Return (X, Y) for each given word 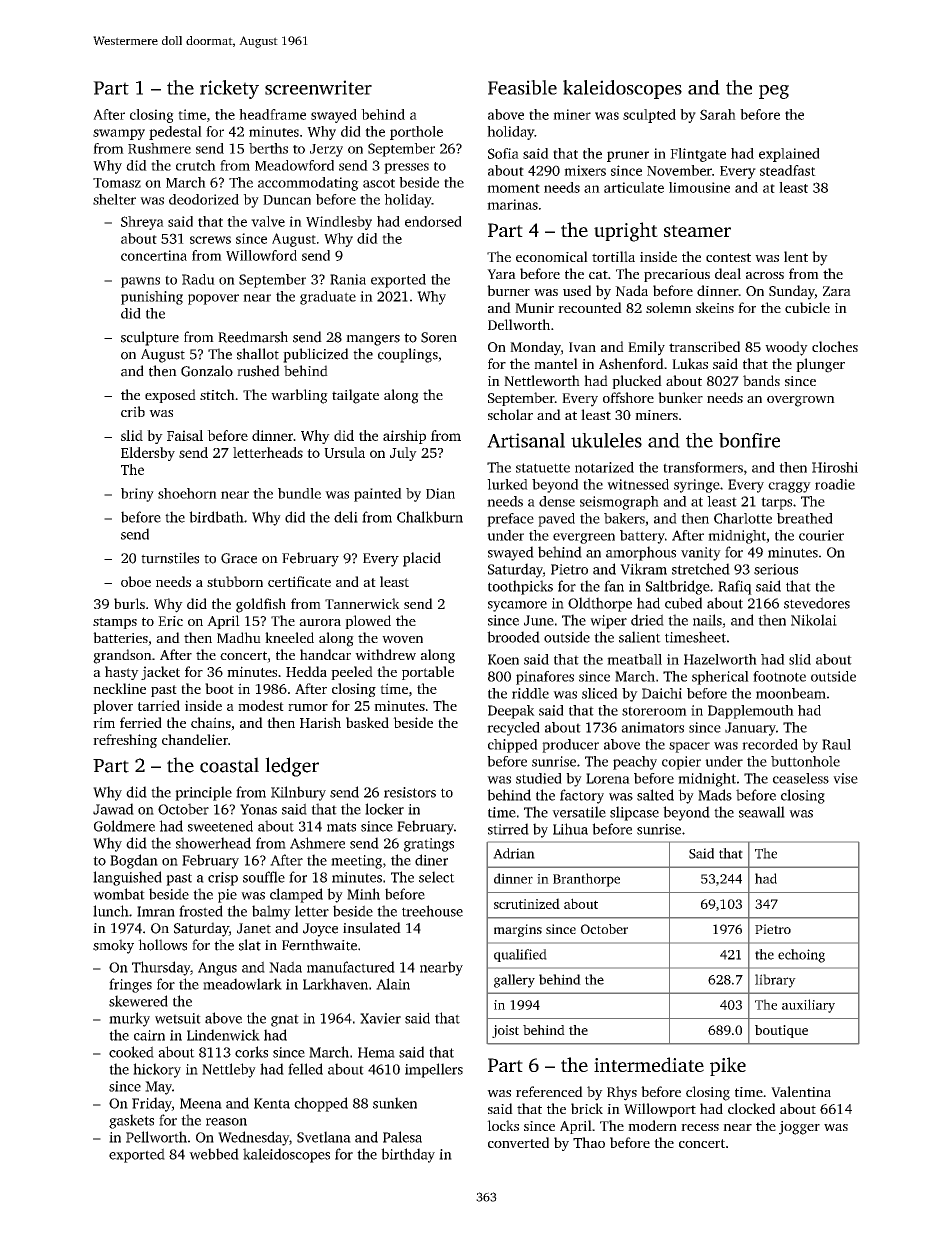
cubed (683, 603)
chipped (513, 746)
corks (251, 1052)
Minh (363, 894)
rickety (229, 89)
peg (774, 92)
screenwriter (318, 87)
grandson (122, 656)
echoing (801, 956)
